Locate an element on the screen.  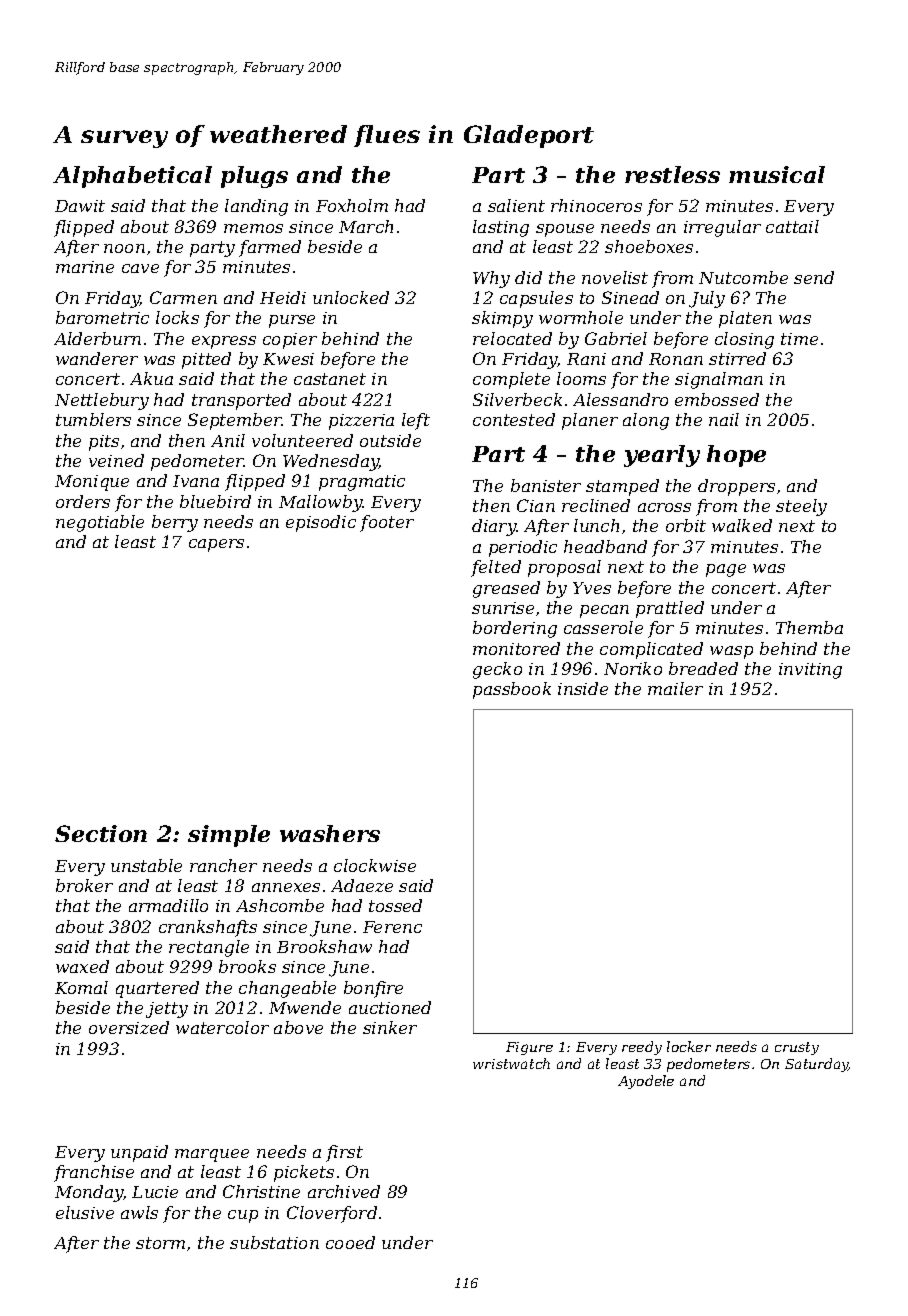
cooed is located at coordinates (350, 1242).
